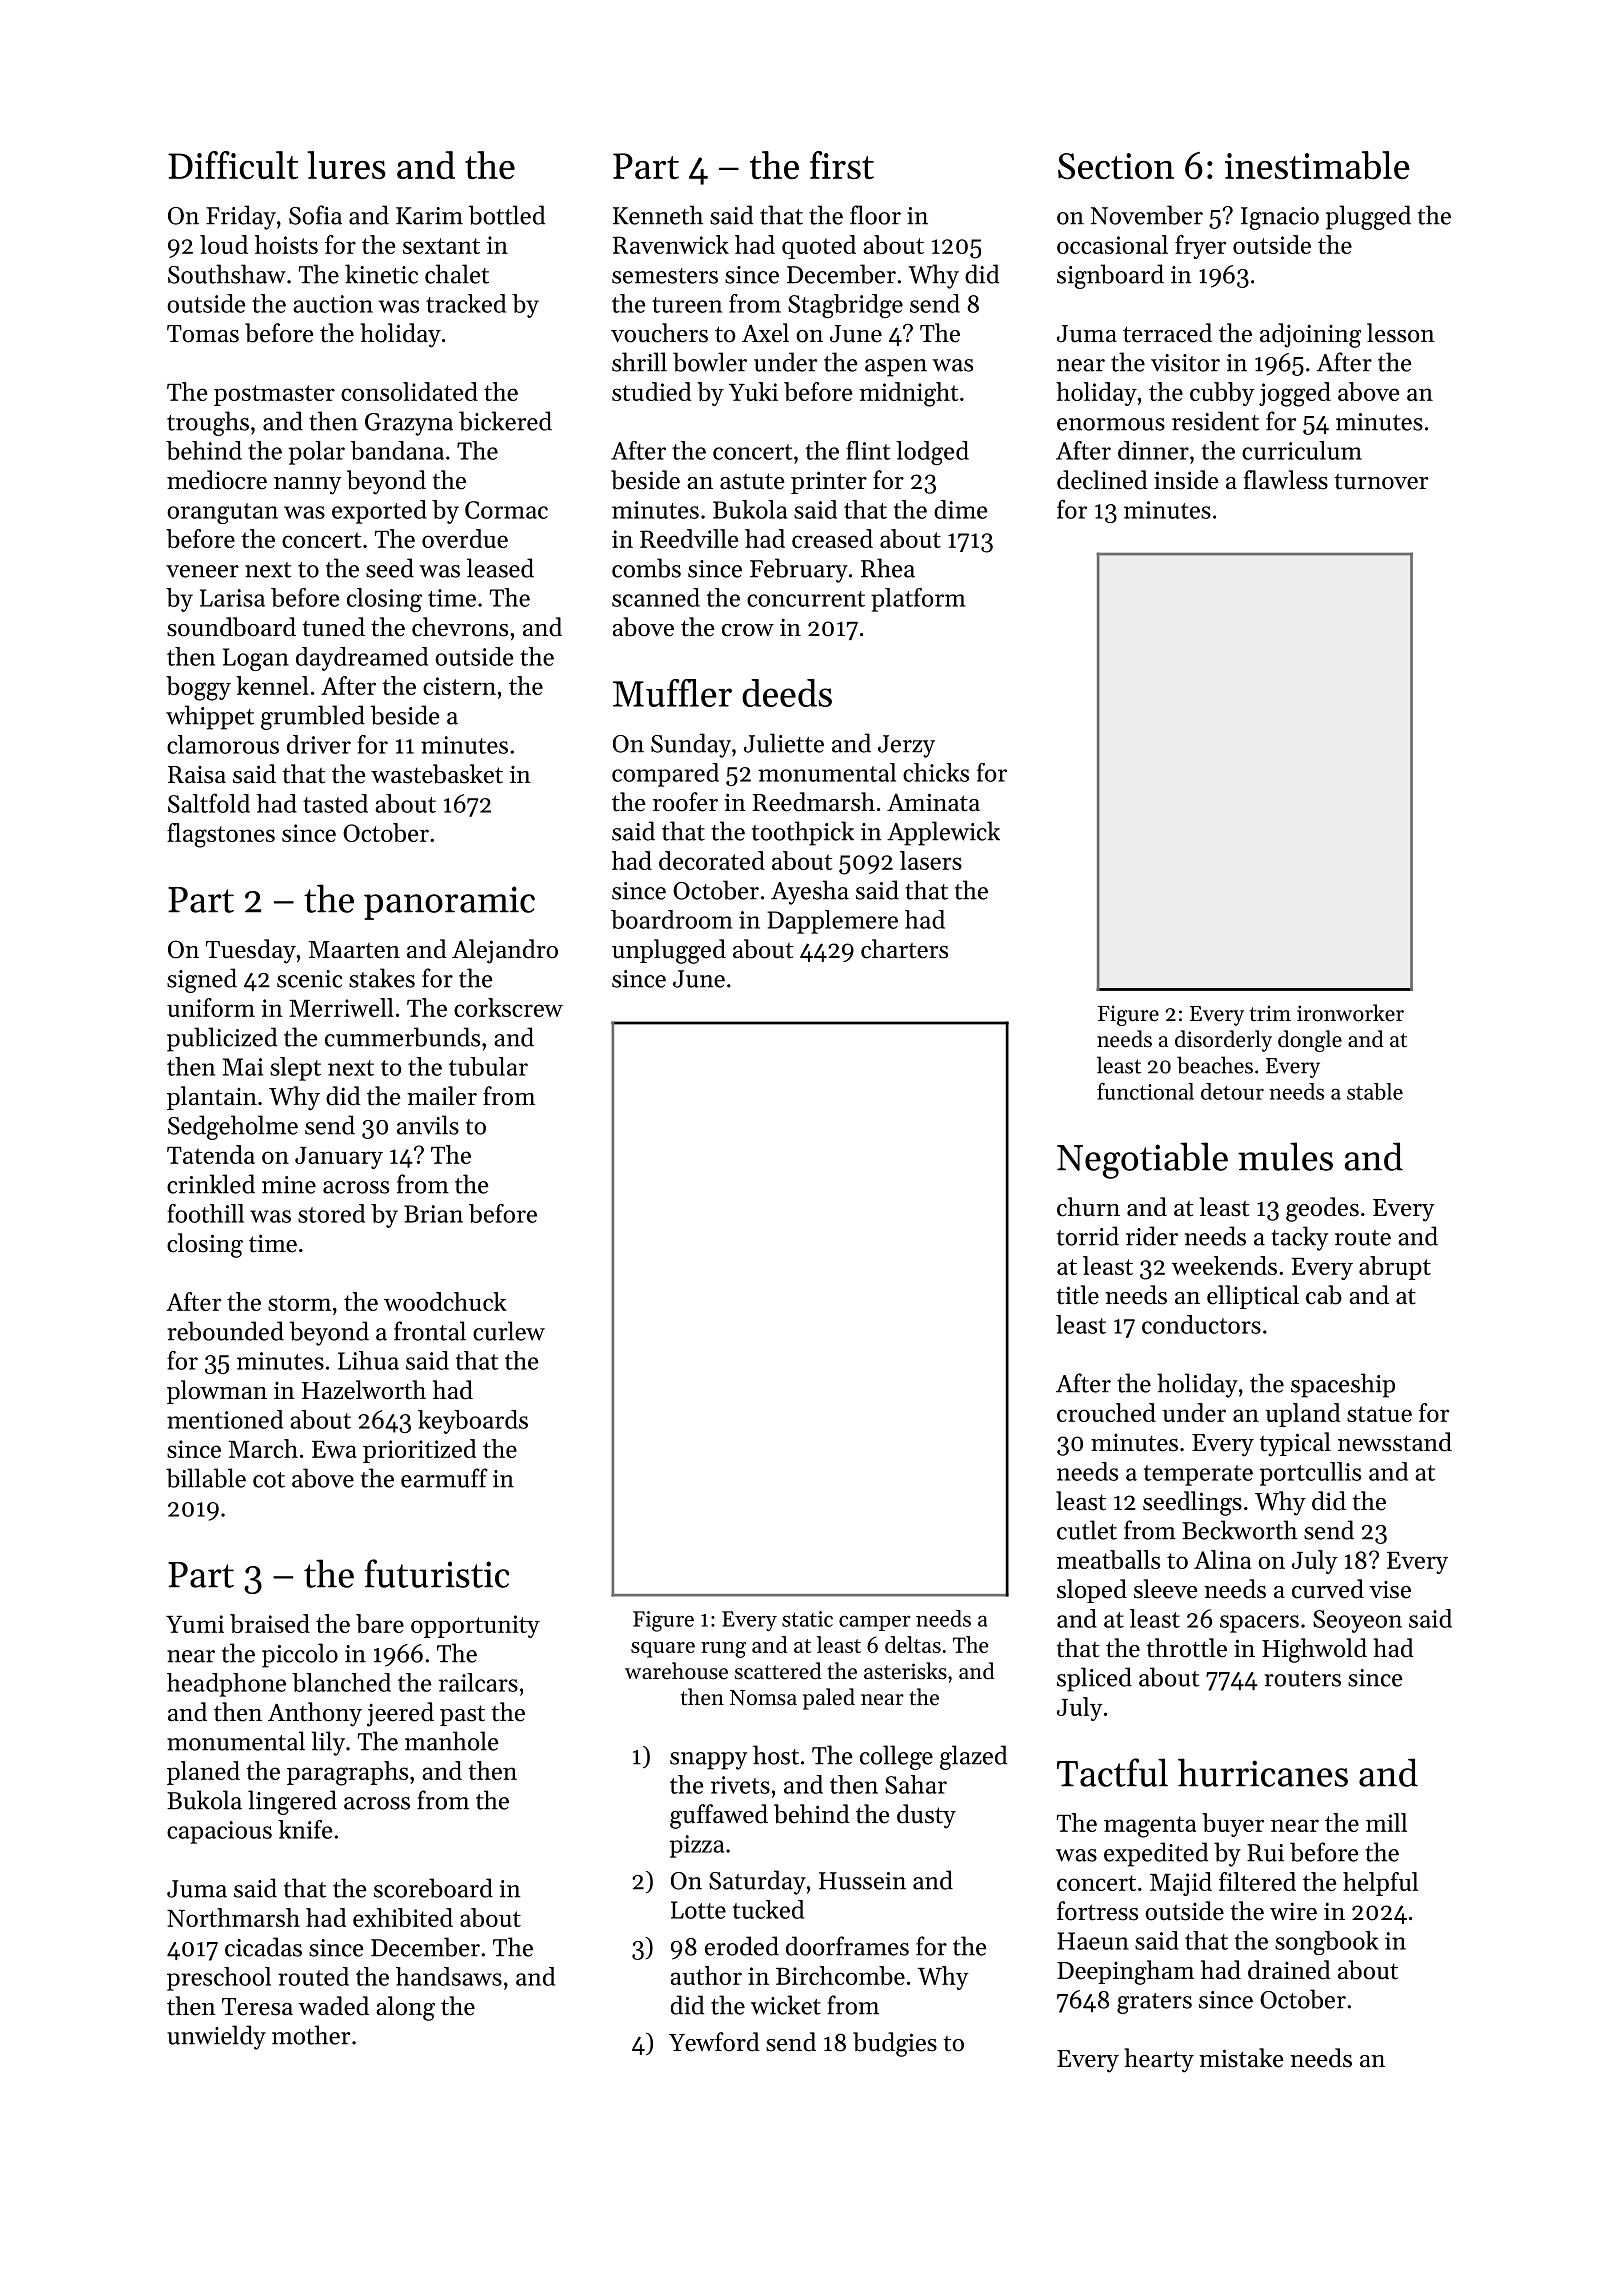 Image resolution: width=1620 pixels, height=2292 pixels. I want to click on charters, so click(904, 949).
